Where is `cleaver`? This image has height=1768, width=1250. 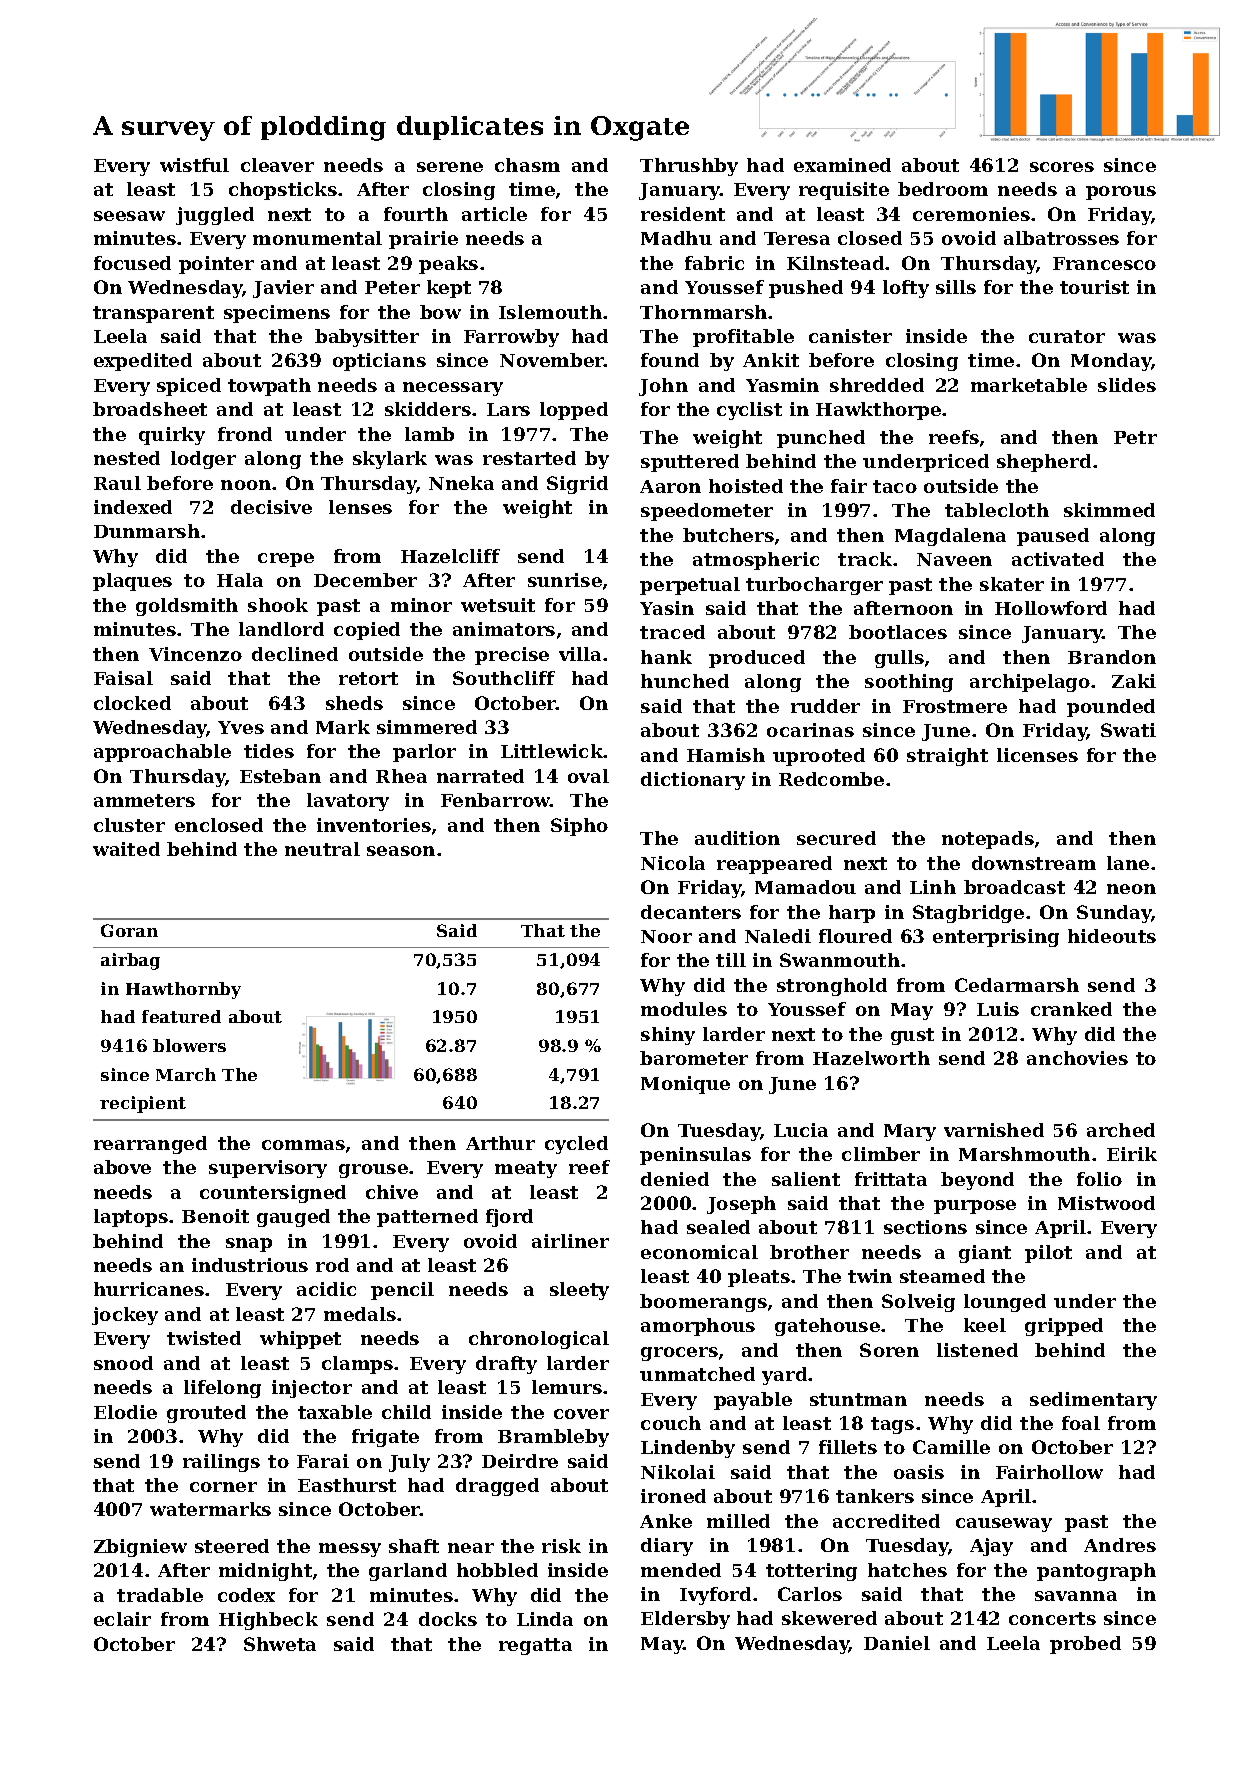
cleaver is located at coordinates (277, 165).
